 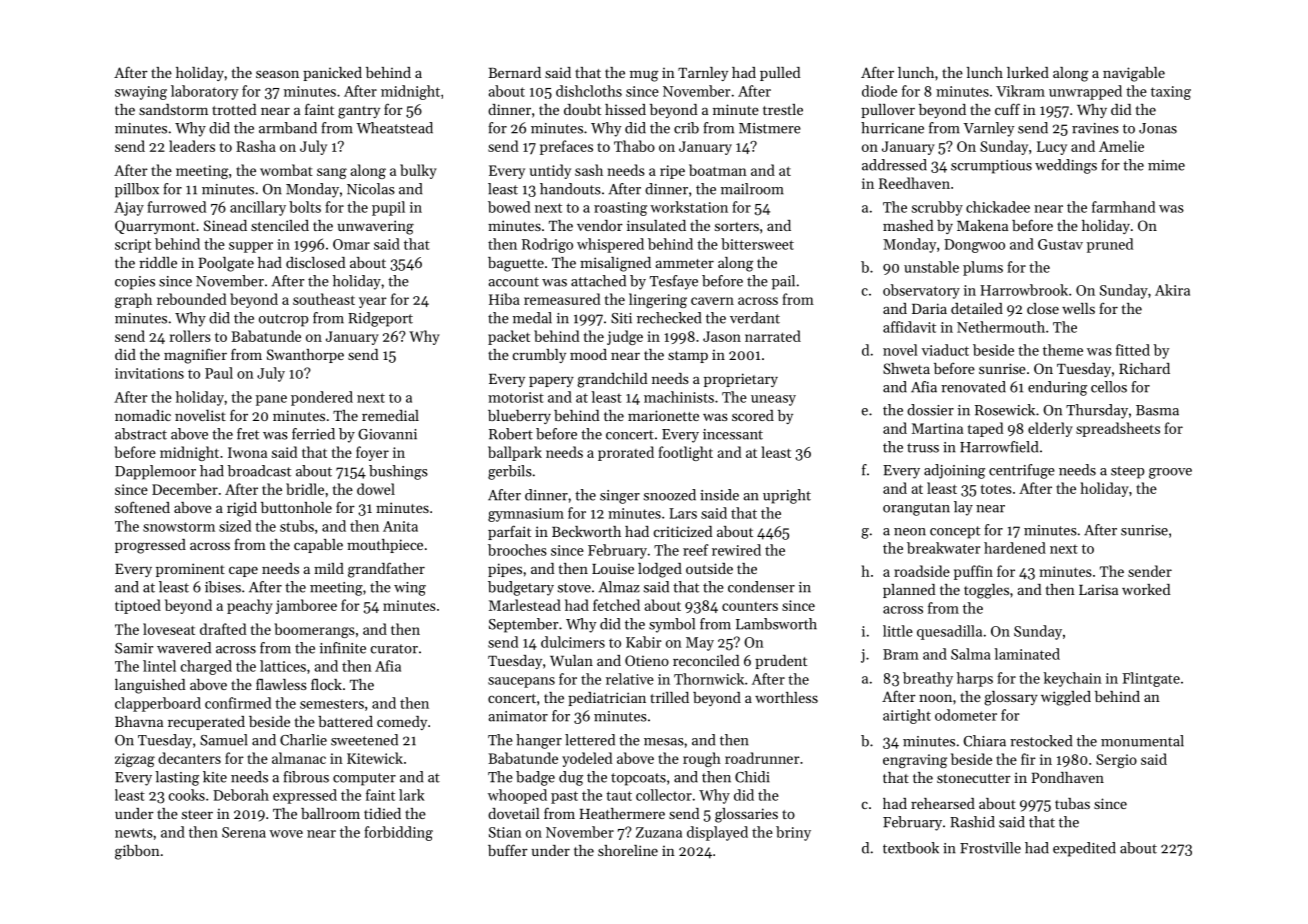 What do you see at coordinates (332, 74) in the image?
I see `panicked` at bounding box center [332, 74].
